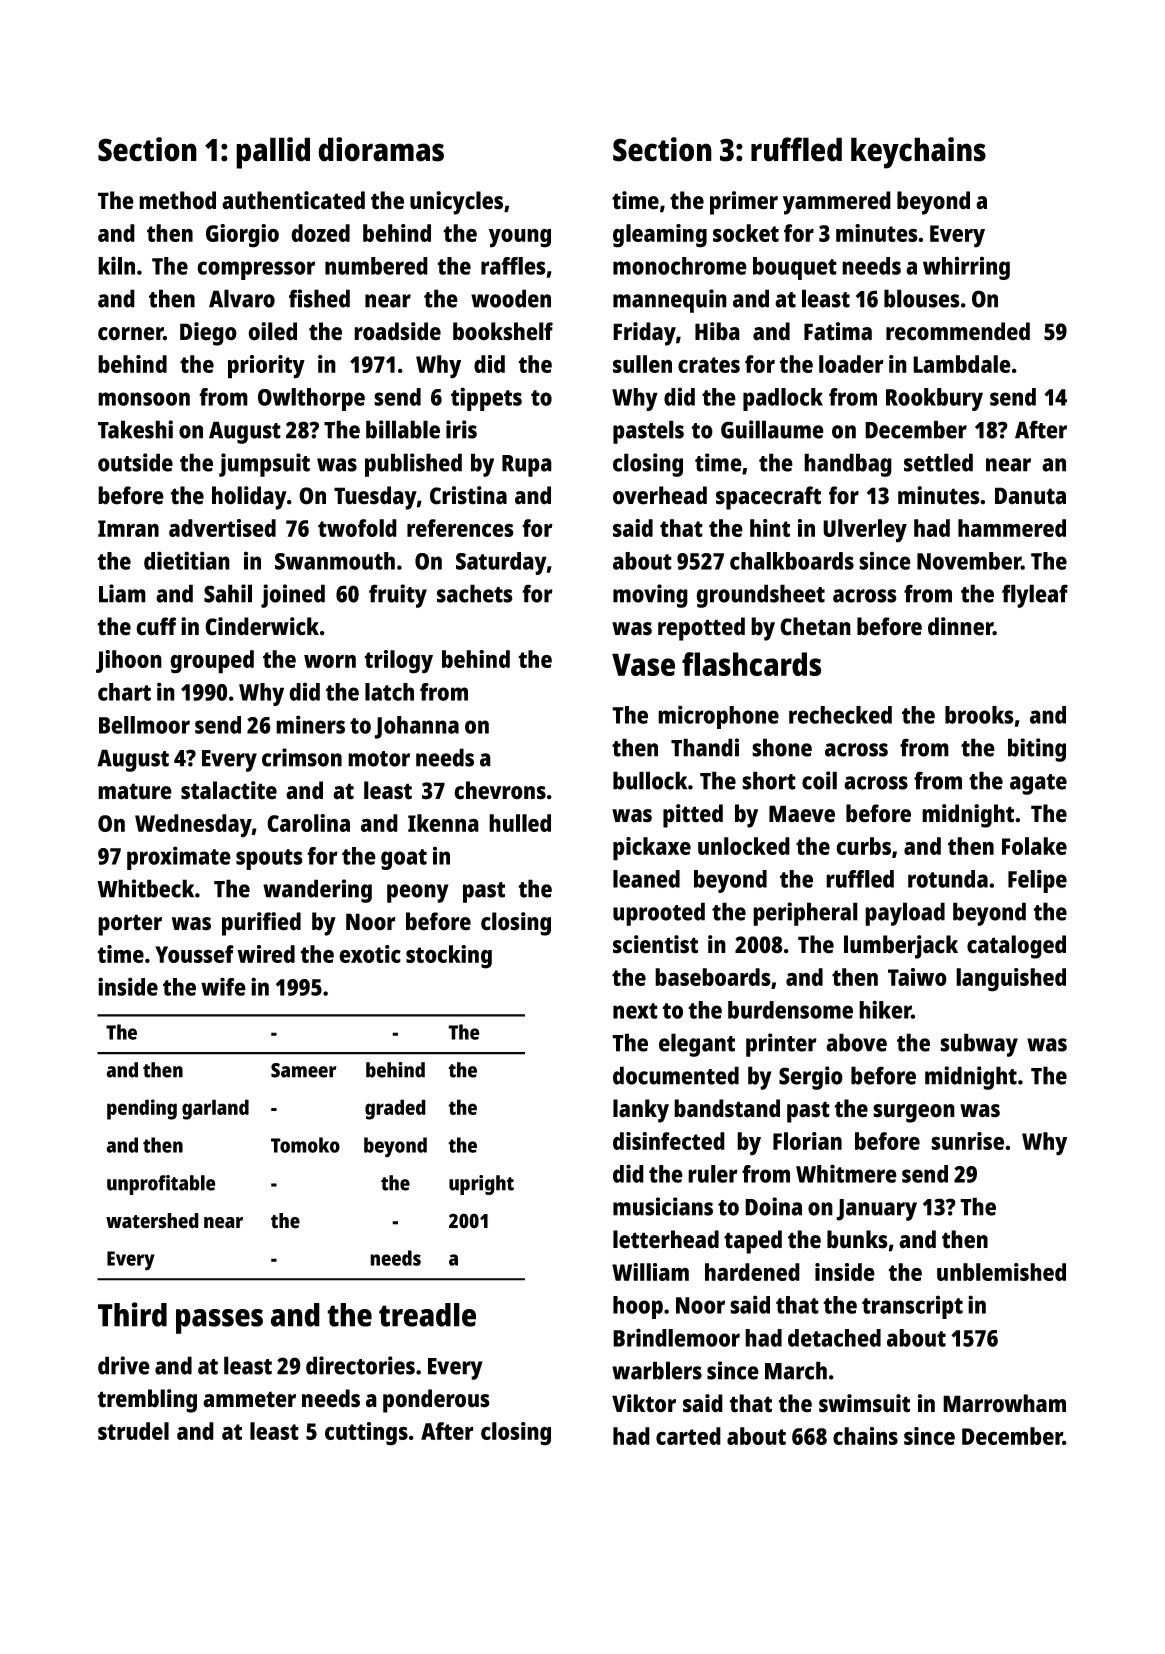 This screenshot has width=1165, height=1654. What do you see at coordinates (650, 780) in the screenshot?
I see `bullock` at bounding box center [650, 780].
